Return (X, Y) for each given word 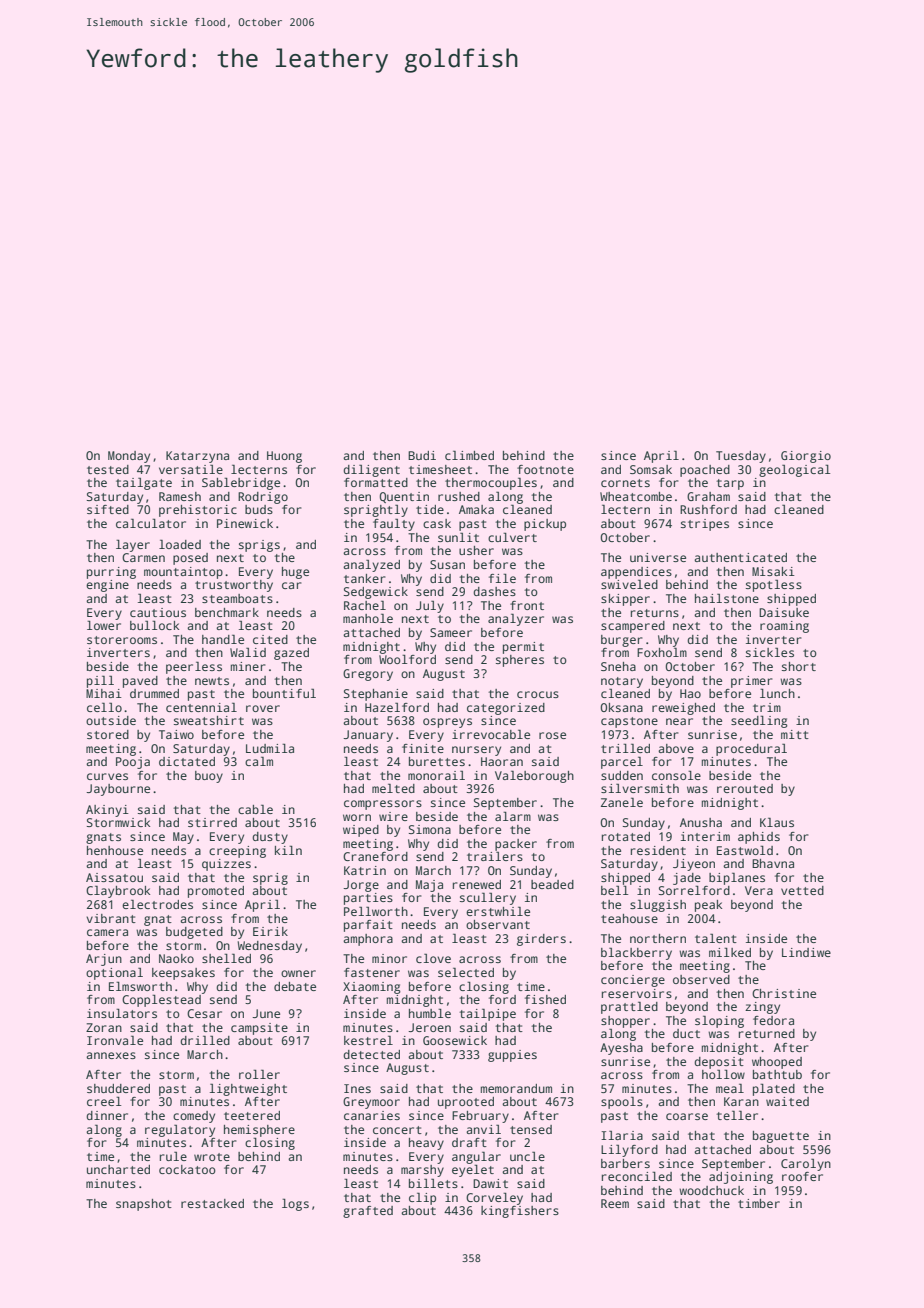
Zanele (622, 802)
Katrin (365, 870)
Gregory (368, 675)
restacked (212, 1203)
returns (655, 613)
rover (263, 708)
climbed (469, 455)
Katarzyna (197, 457)
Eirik (270, 931)
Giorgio (806, 457)
